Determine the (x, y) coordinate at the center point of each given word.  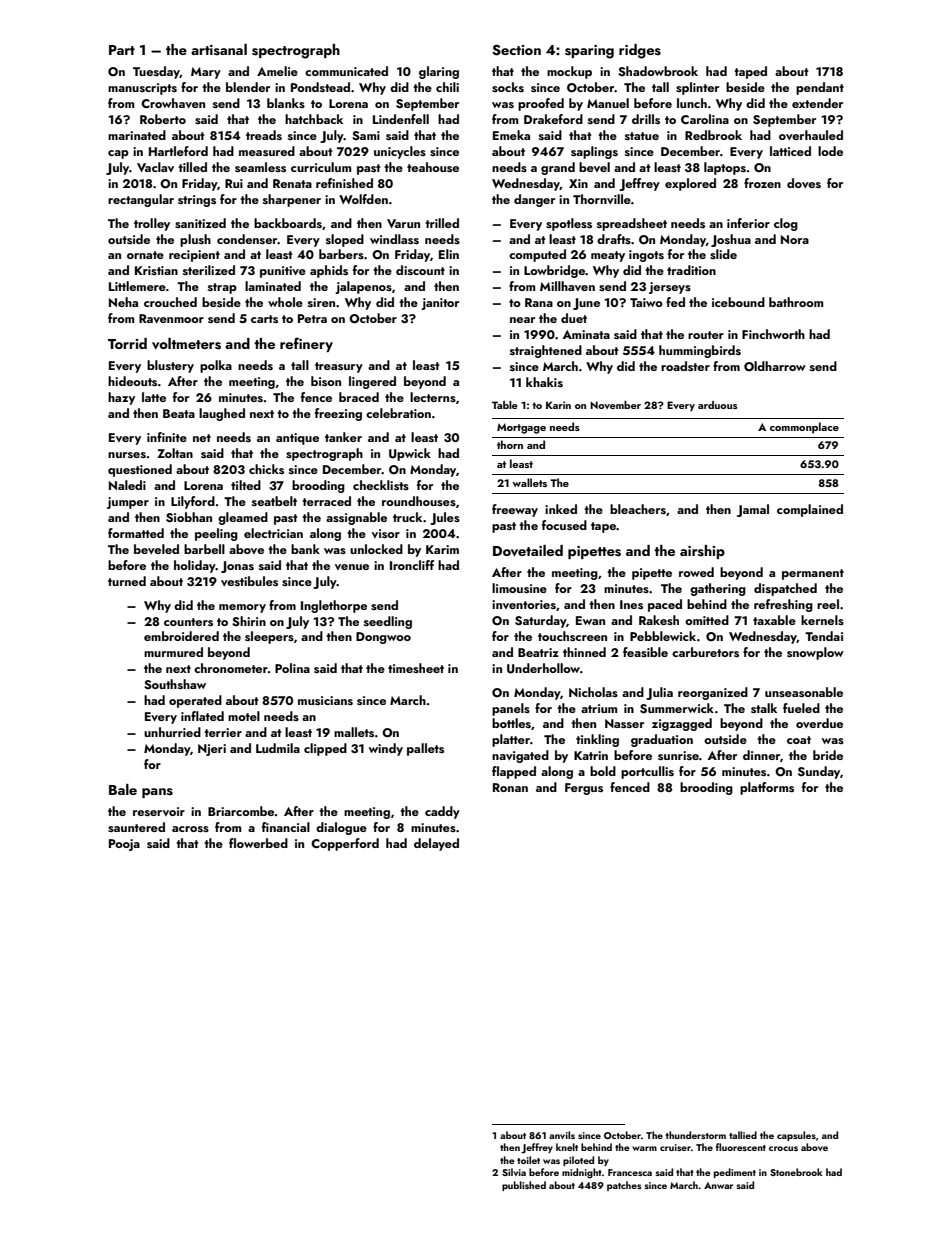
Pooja (124, 845)
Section (516, 50)
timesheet (416, 668)
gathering (718, 589)
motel (244, 716)
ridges (640, 51)
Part (122, 50)
